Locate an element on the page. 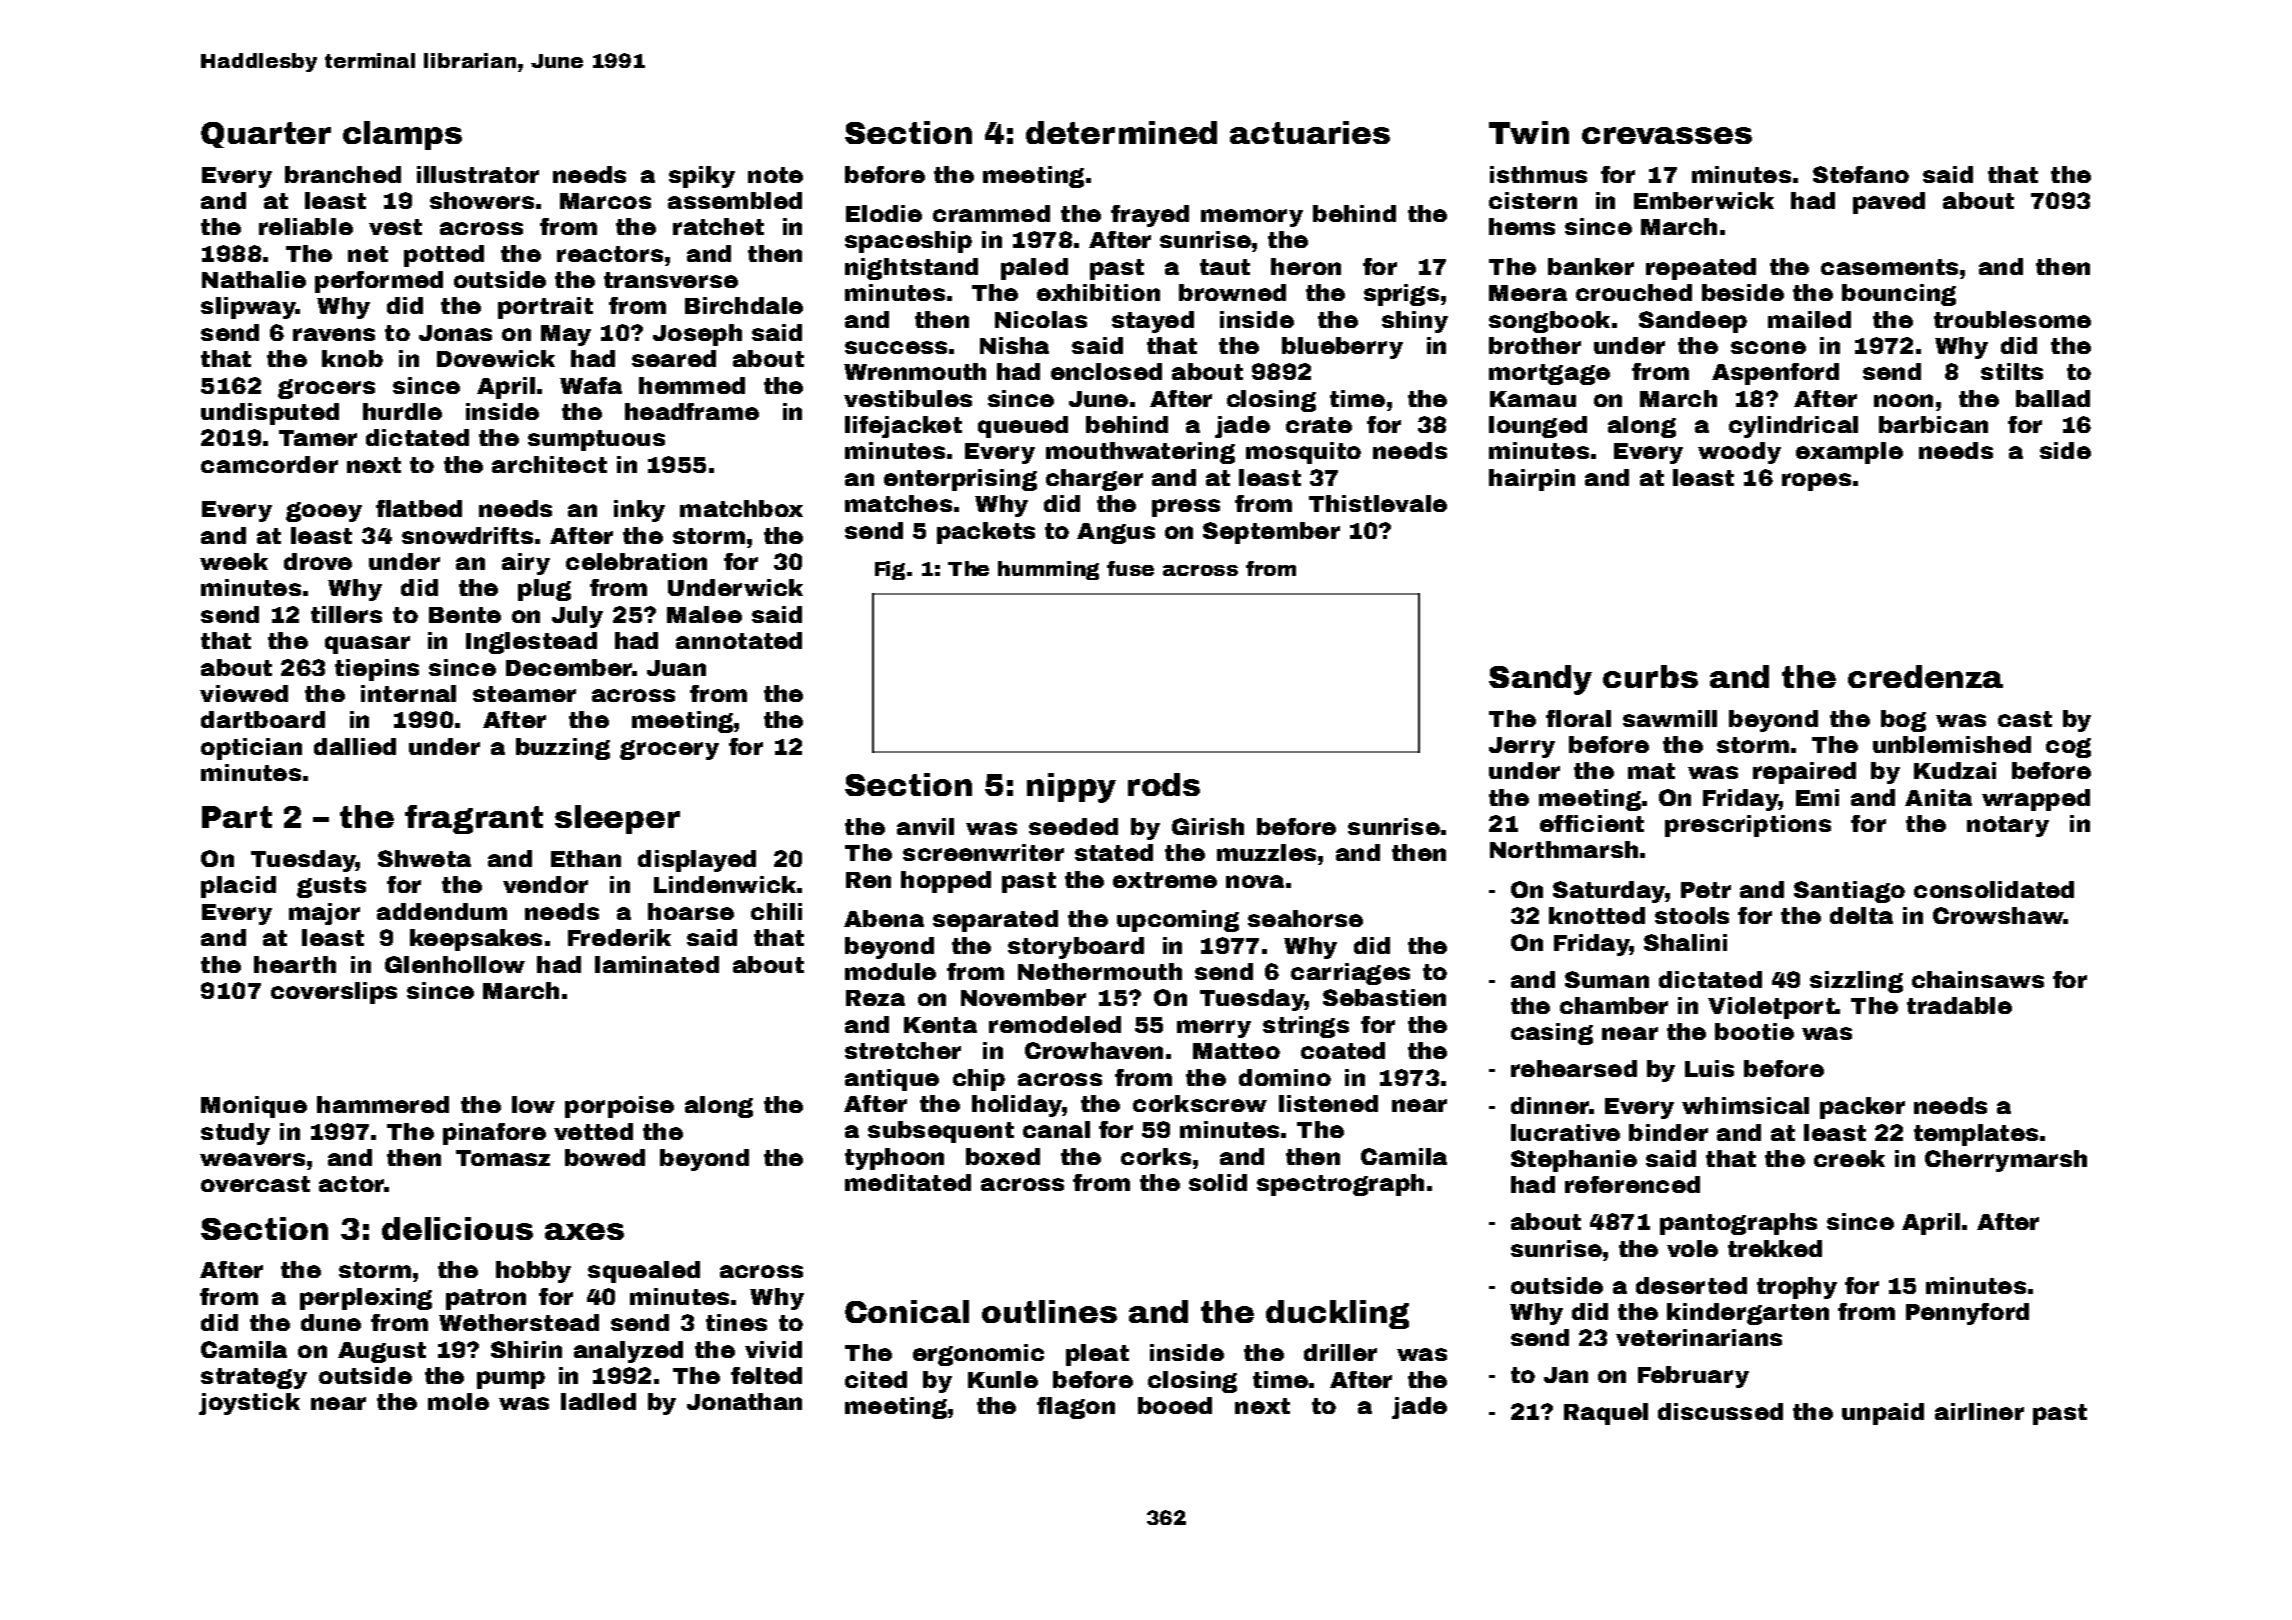  airliner is located at coordinates (1979, 1411).
